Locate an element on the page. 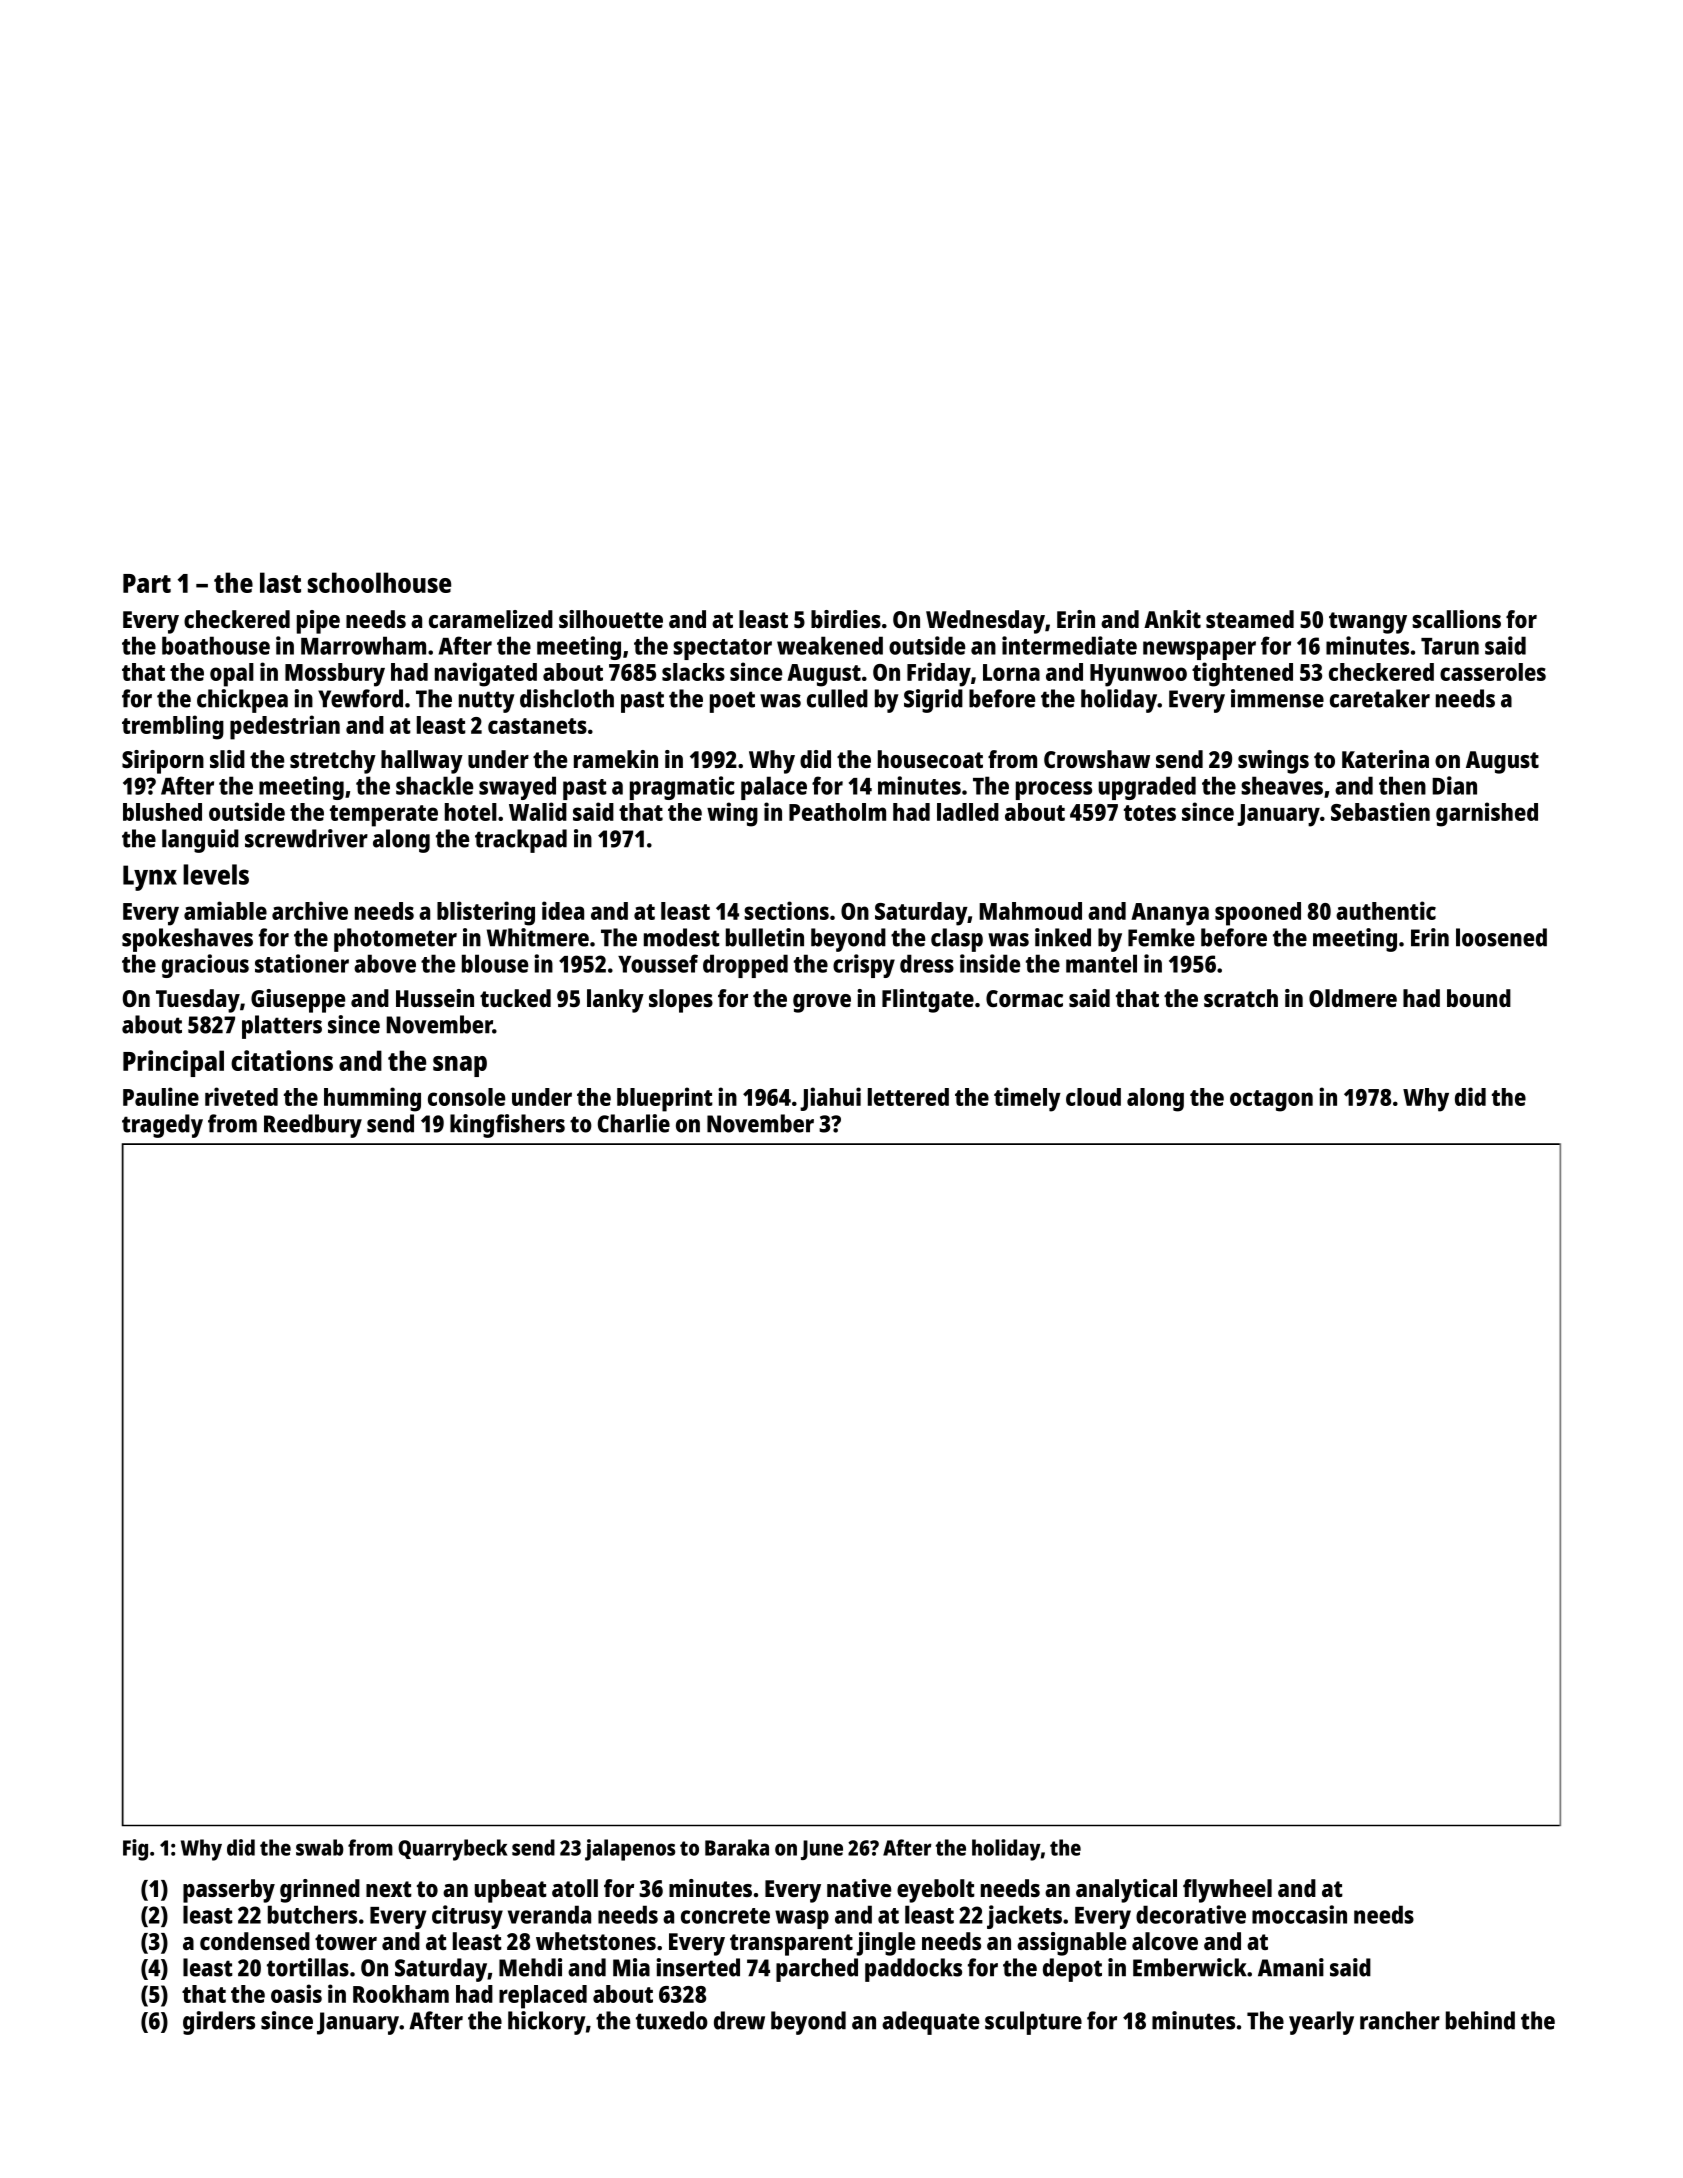 This document has height=2178, width=1683. Quarrybeck is located at coordinates (453, 1850).
